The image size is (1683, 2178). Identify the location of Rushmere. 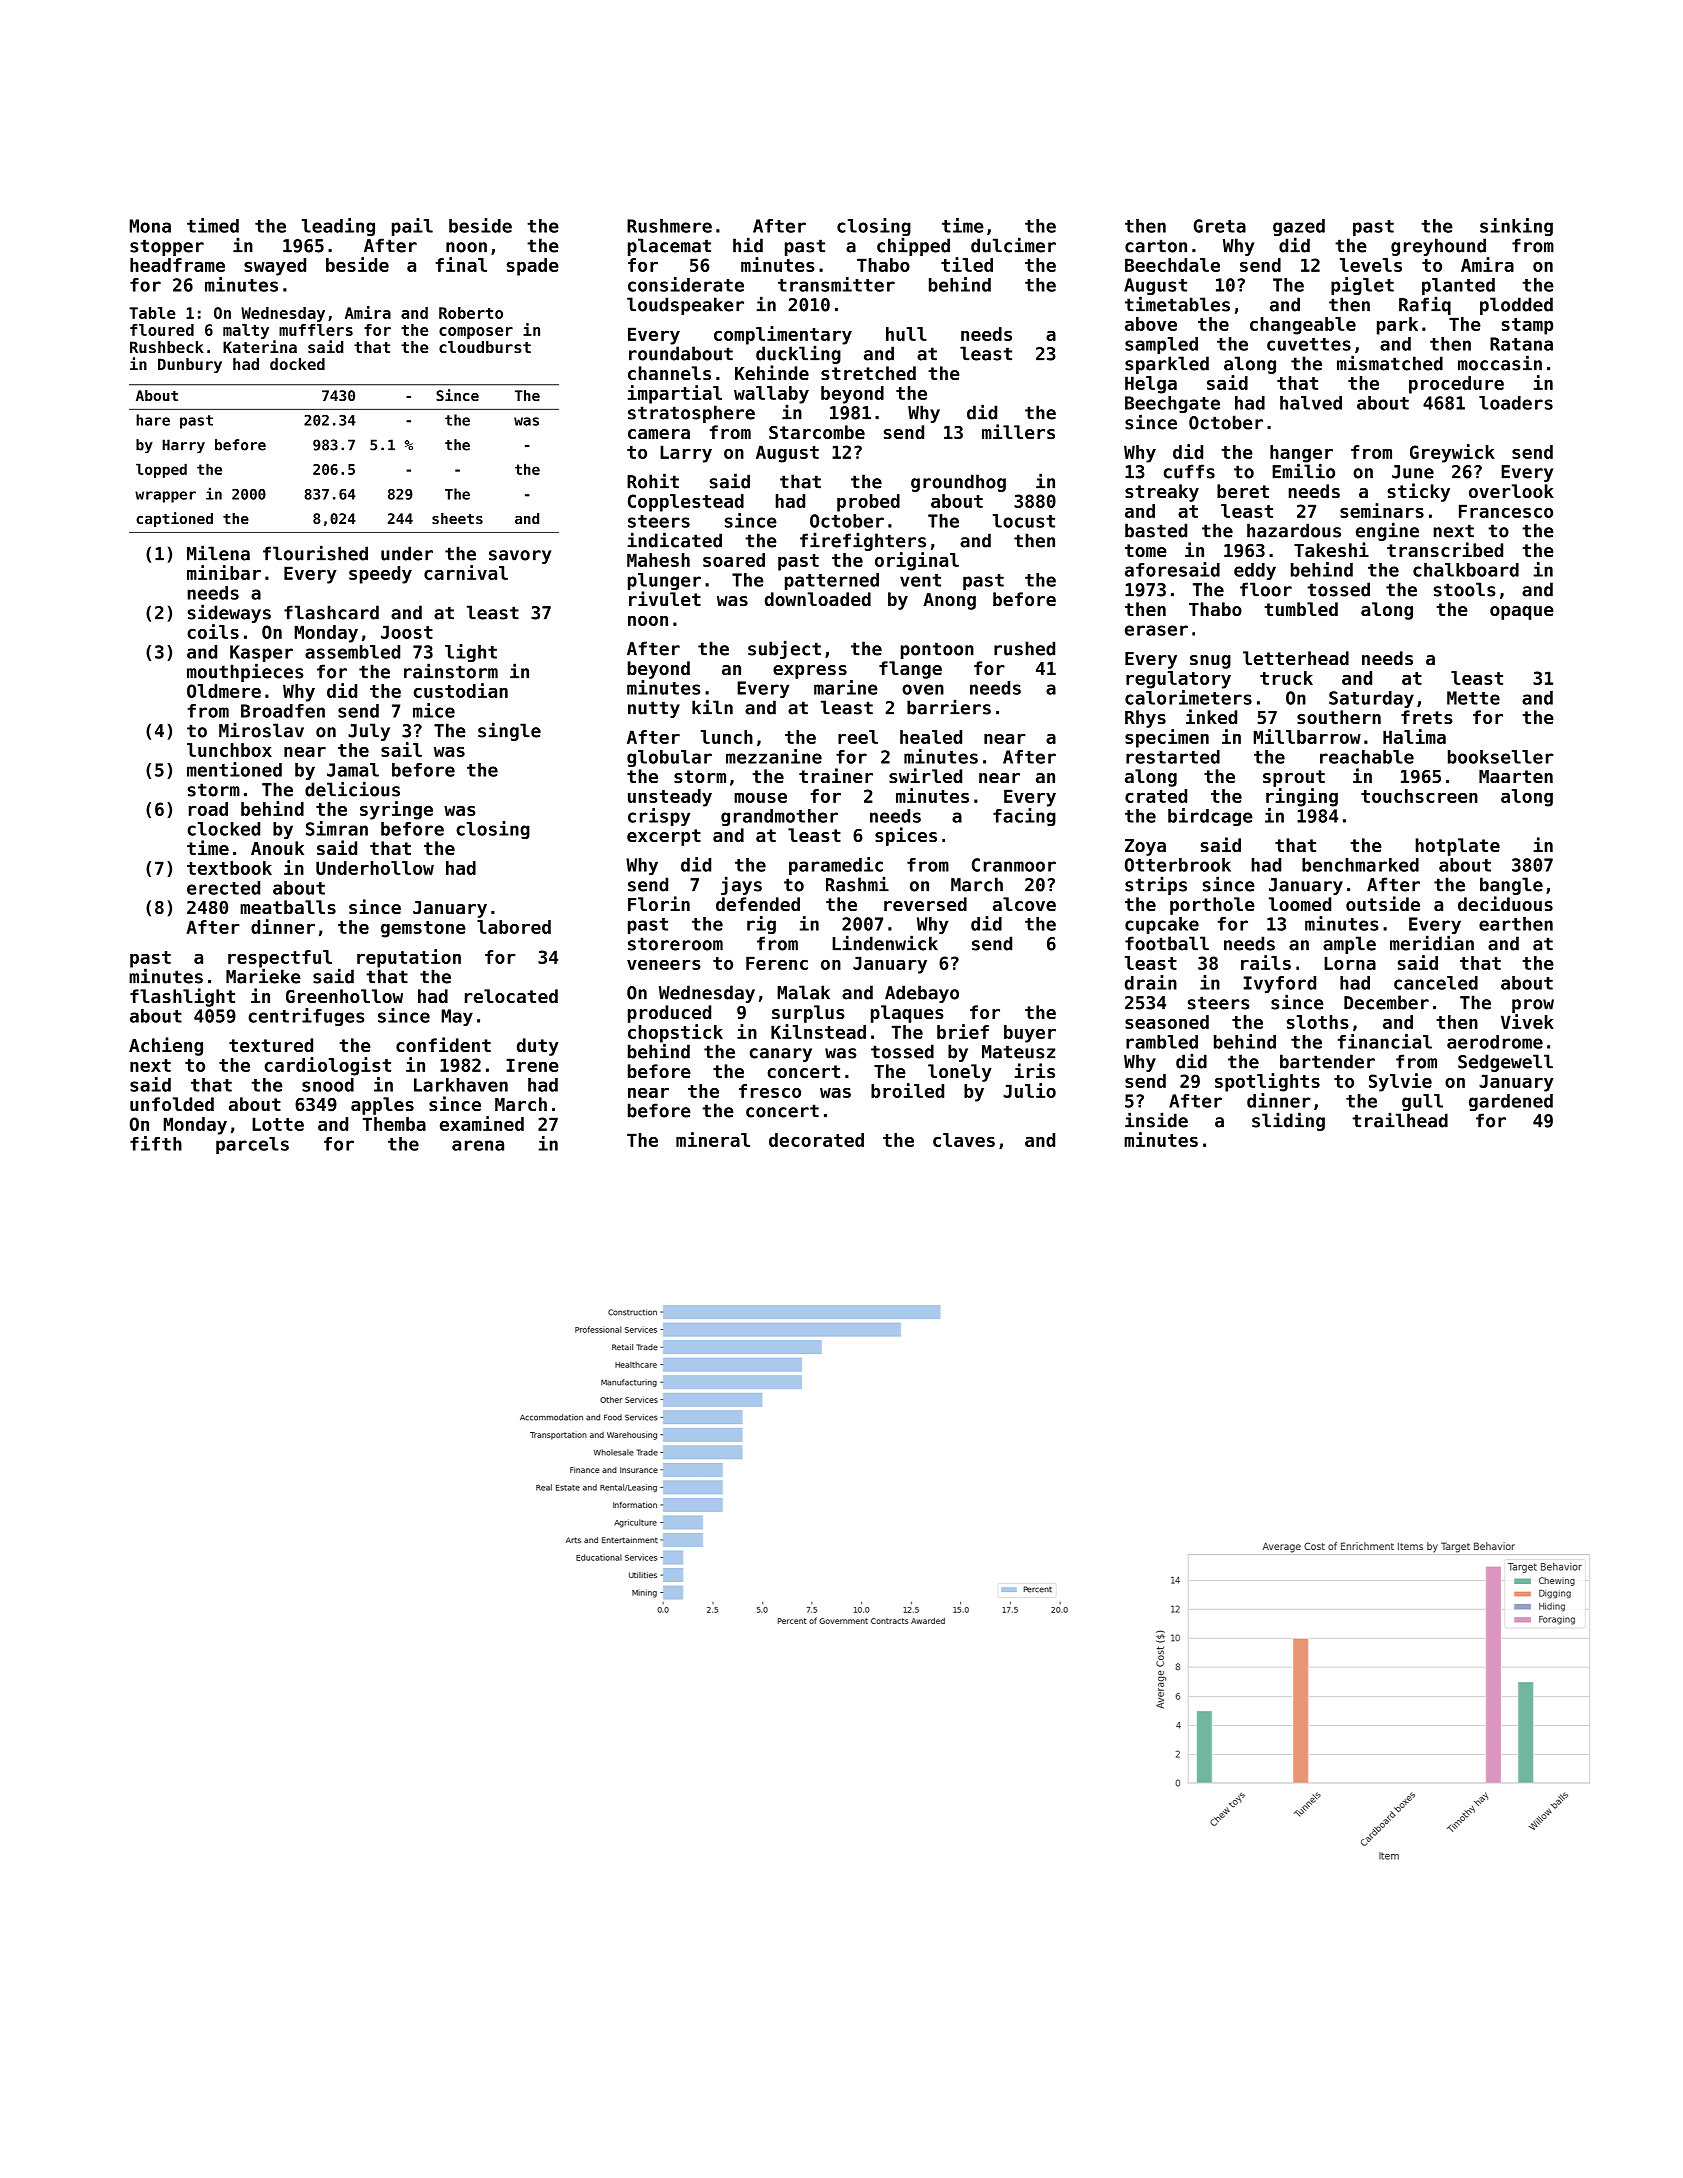
(669, 226).
